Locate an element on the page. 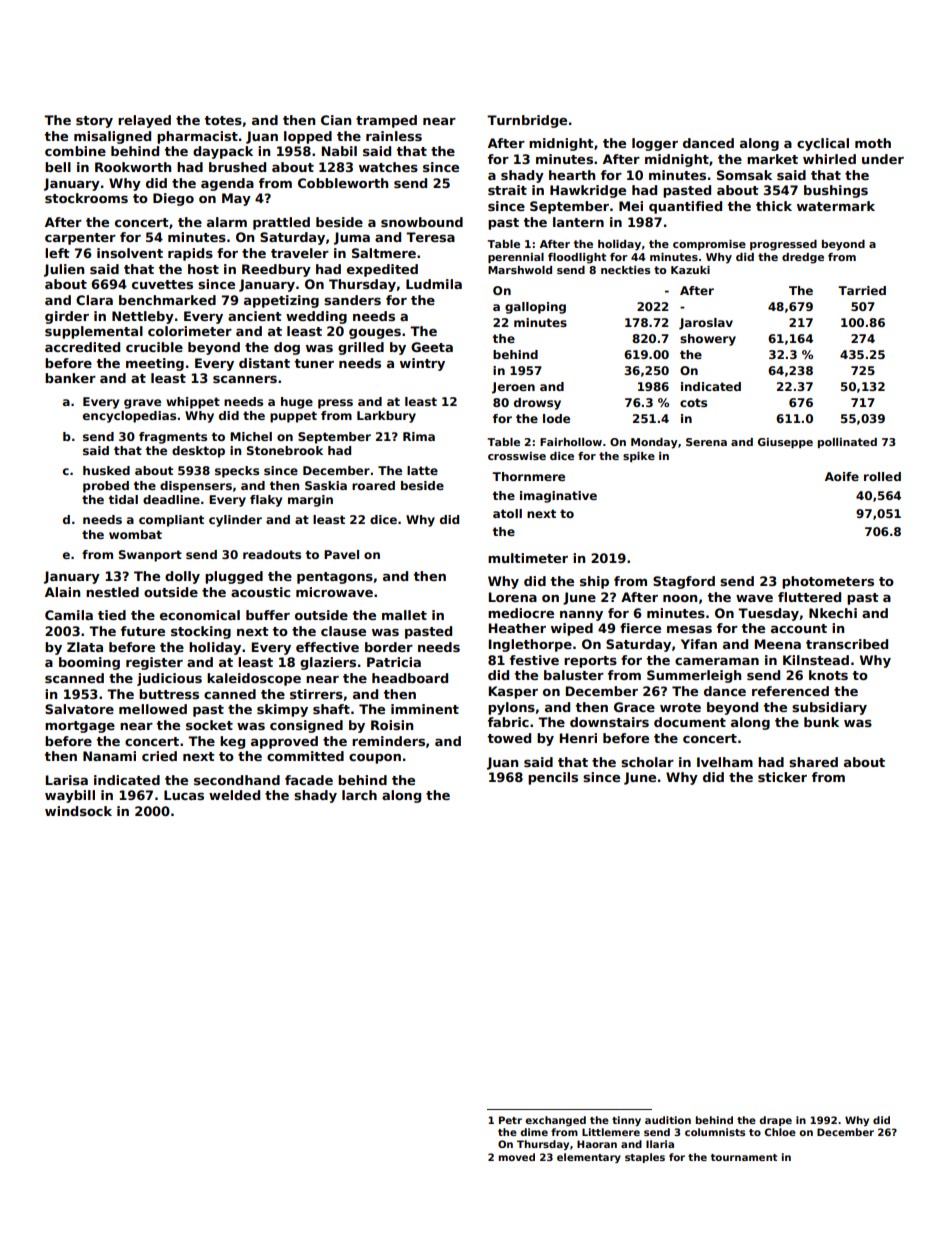 The height and width of the document is (1233, 952). Petr is located at coordinates (510, 1120).
